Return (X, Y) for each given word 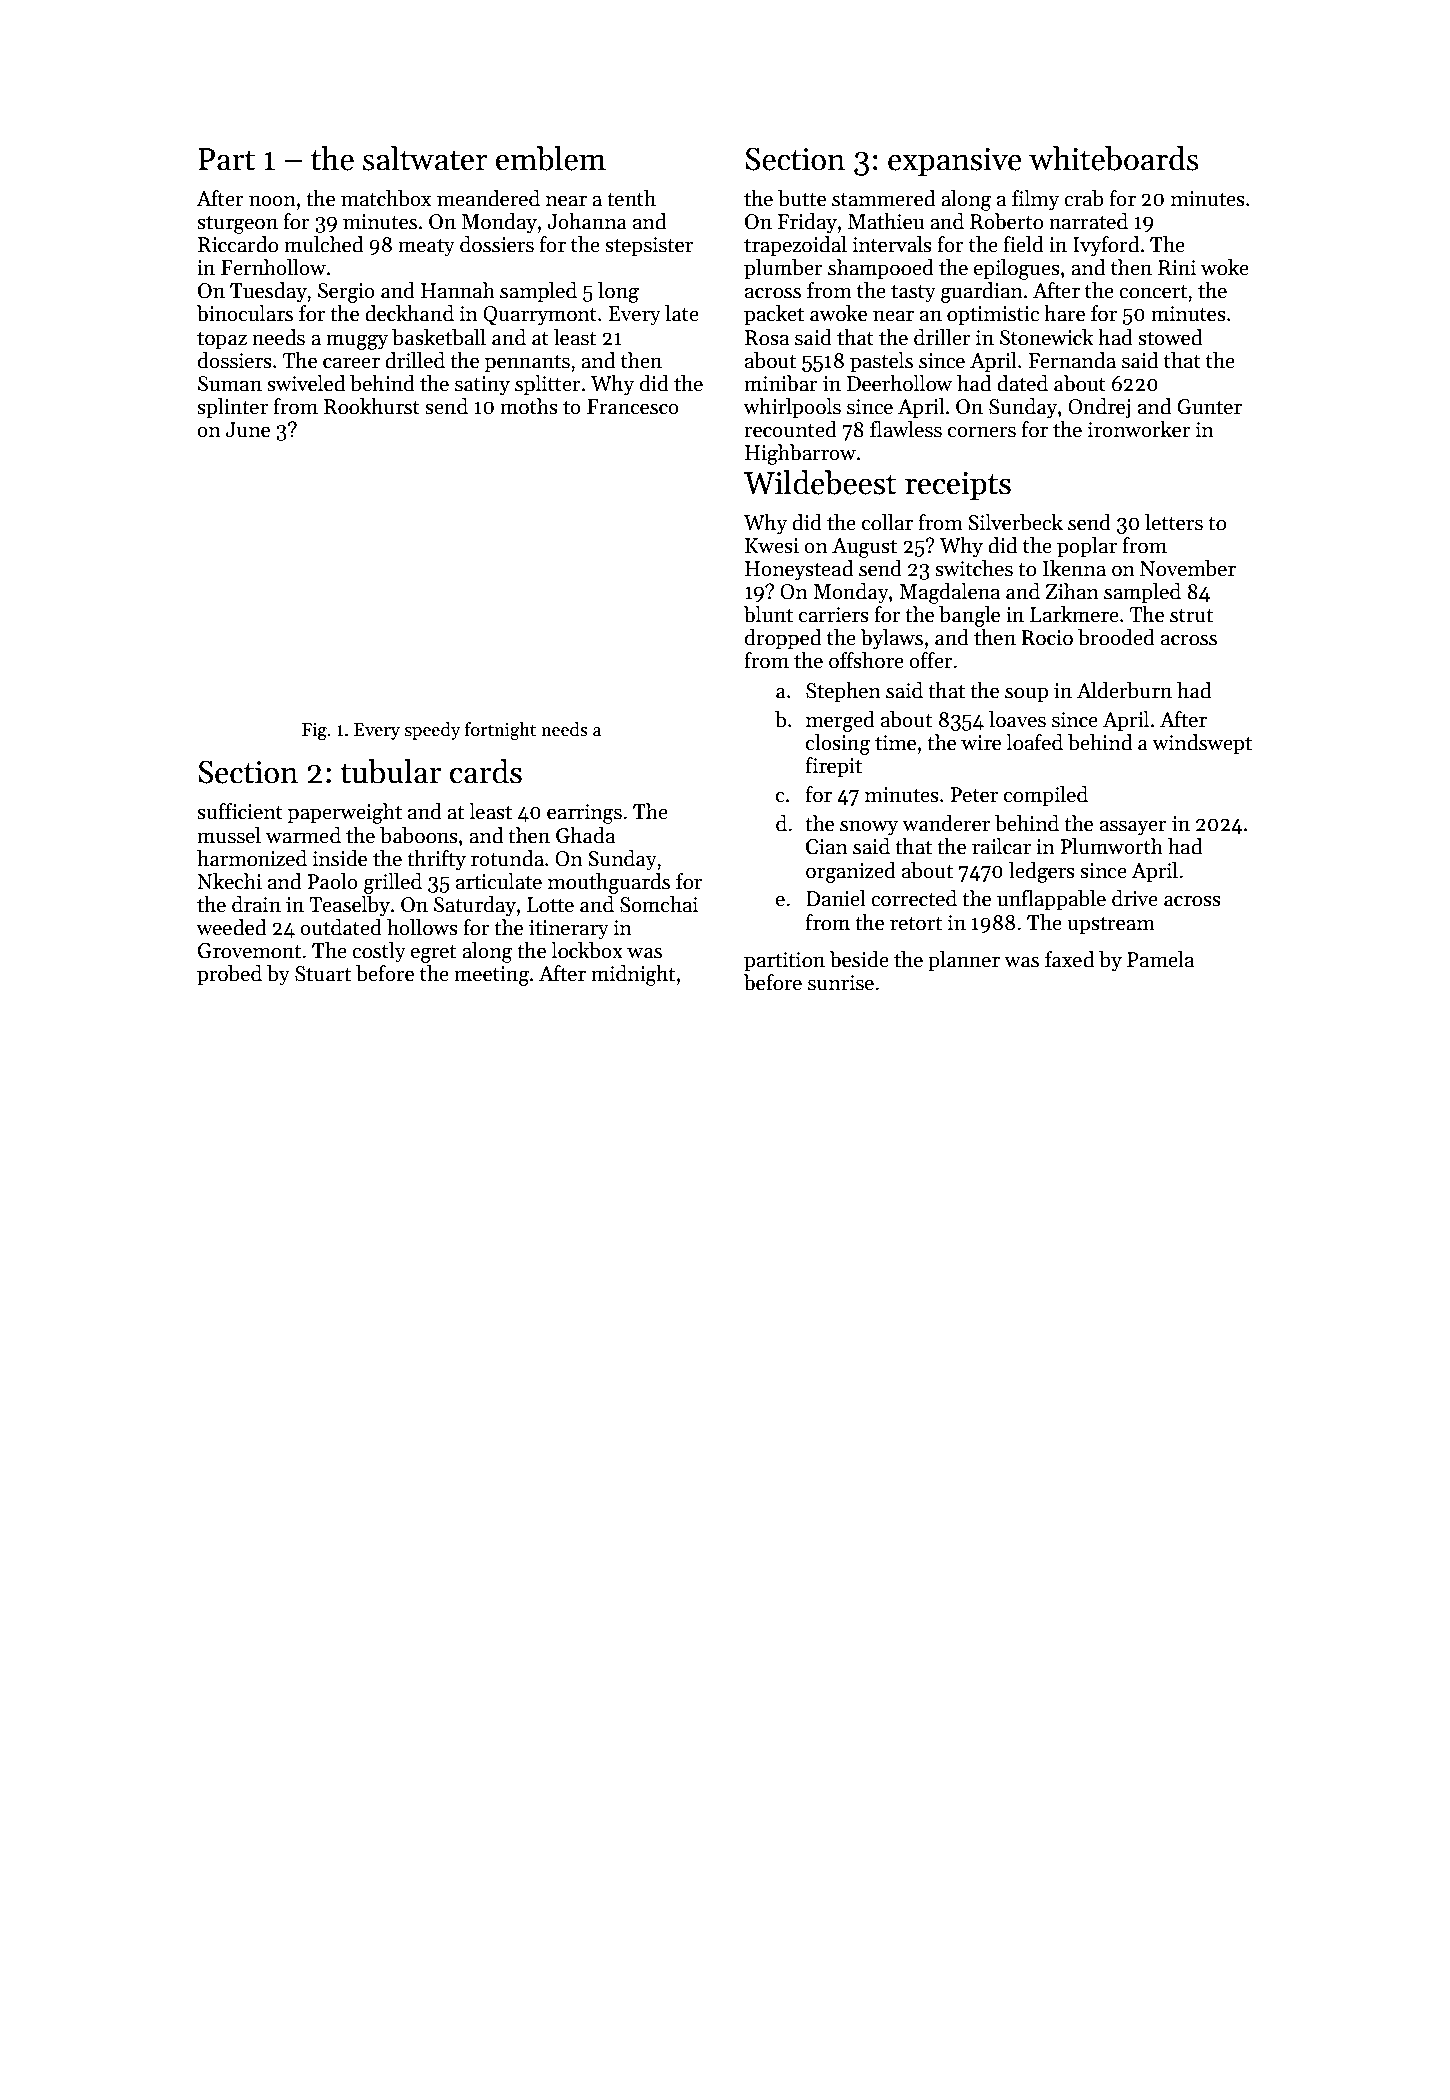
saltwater (425, 158)
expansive (955, 162)
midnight (633, 975)
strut (1191, 616)
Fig (314, 732)
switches (974, 568)
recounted (790, 429)
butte (802, 198)
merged (840, 721)
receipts (958, 486)
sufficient (240, 811)
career (351, 363)
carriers (834, 615)
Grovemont (249, 951)
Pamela (1160, 959)
